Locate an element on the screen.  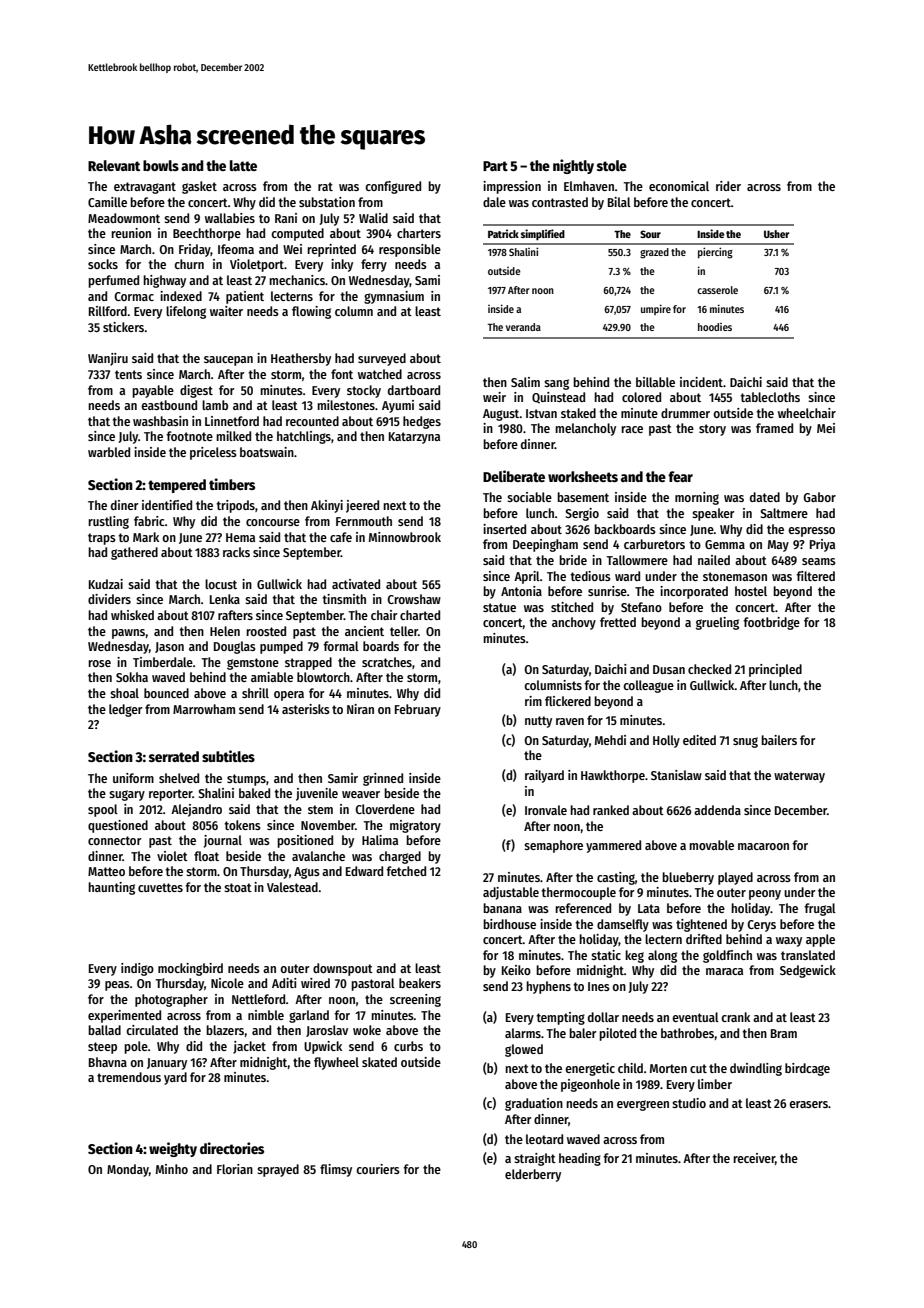
dividers is located at coordinates (109, 599).
